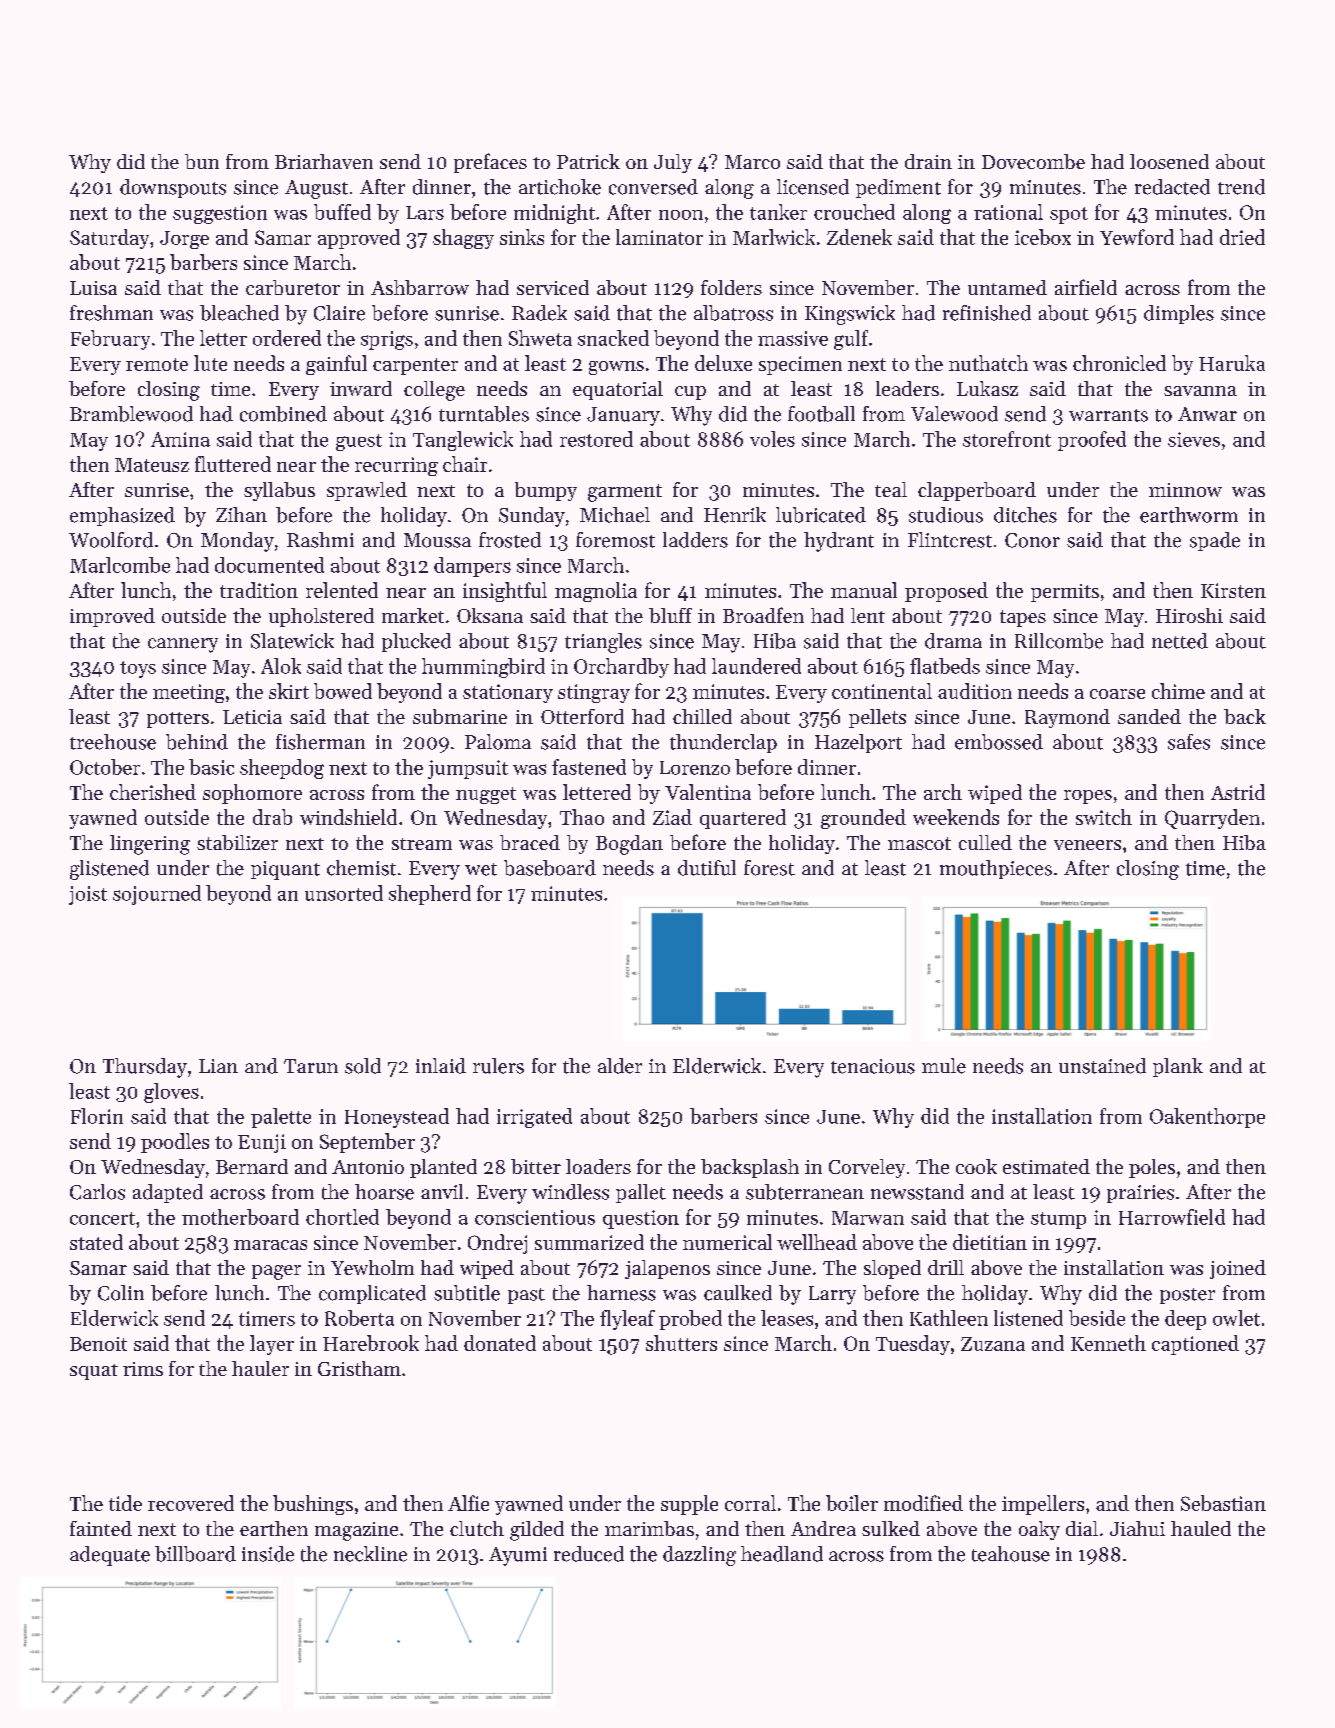  I want to click on Tarun, so click(311, 1066).
